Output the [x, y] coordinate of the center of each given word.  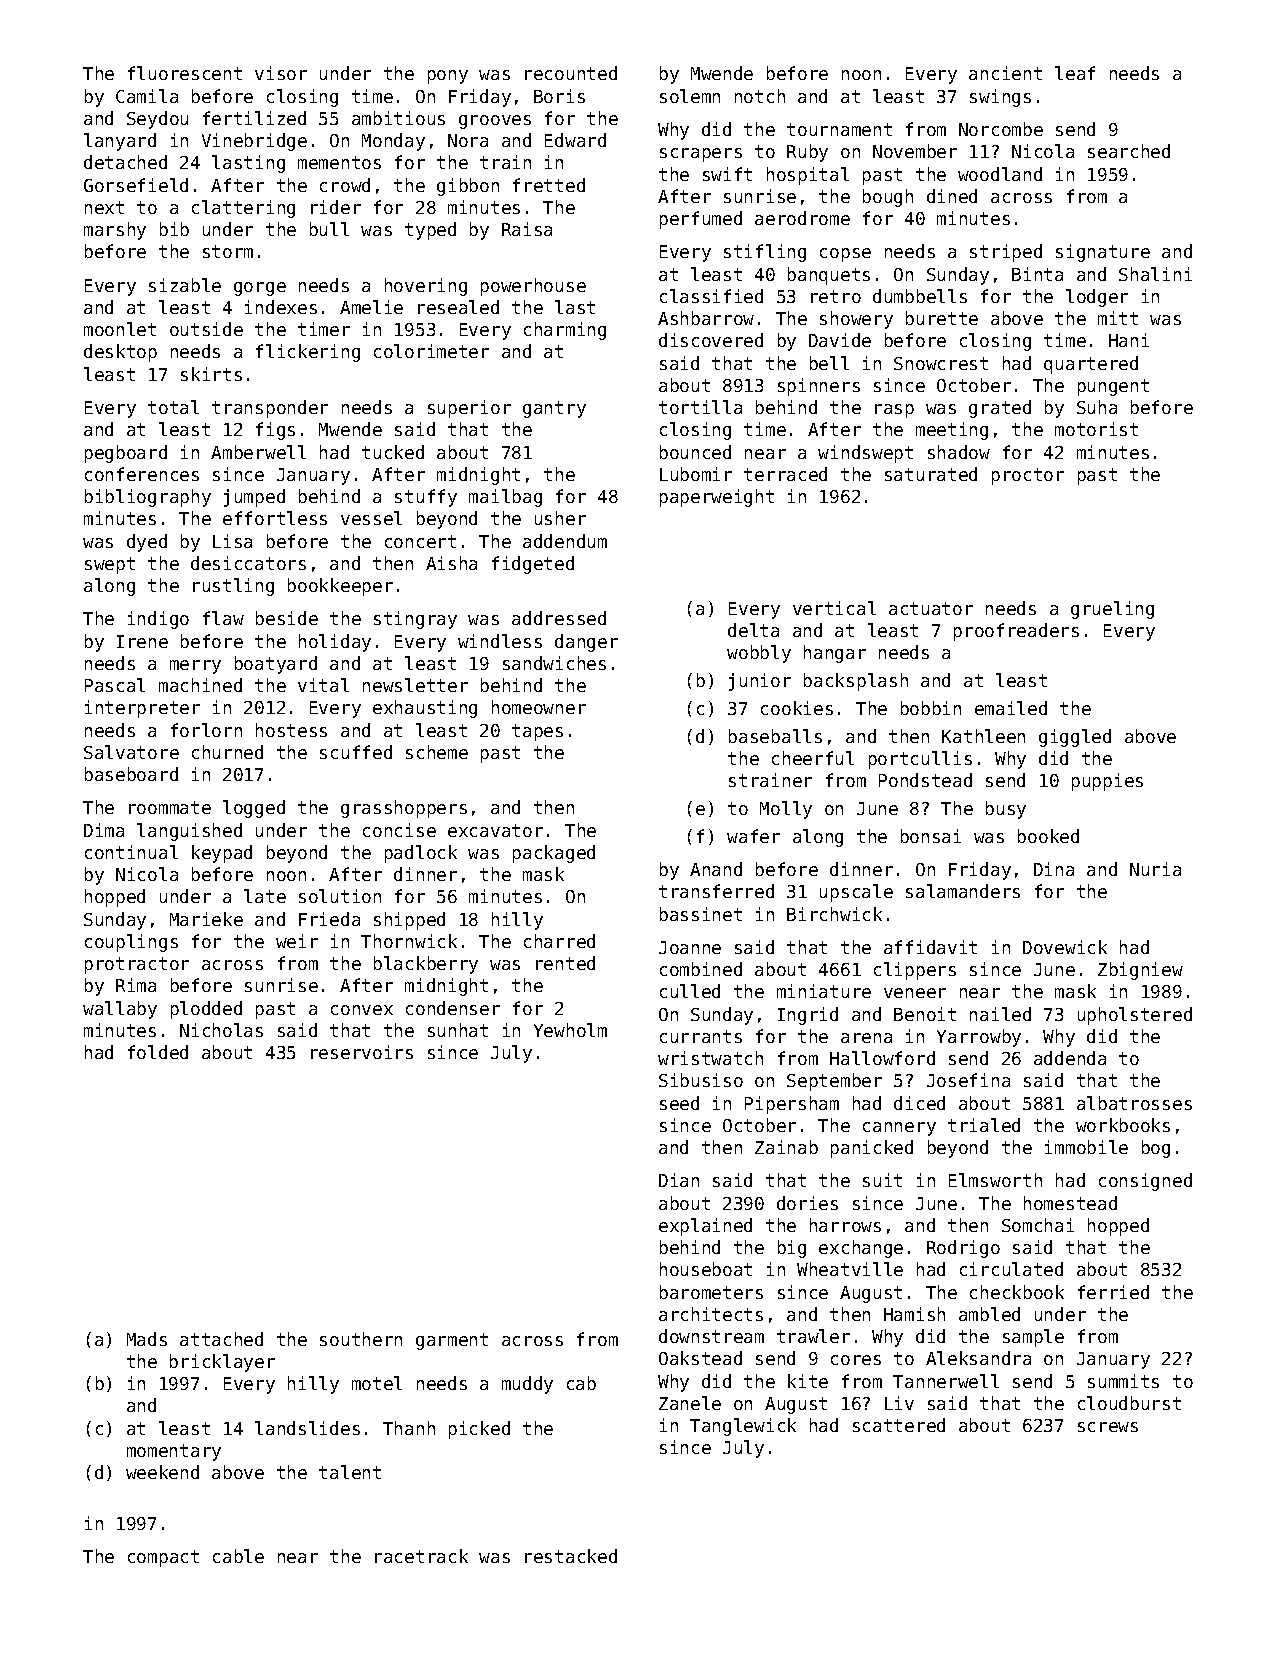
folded [158, 1052]
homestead [1070, 1203]
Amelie [371, 307]
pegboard [126, 454]
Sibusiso [701, 1080]
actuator [931, 608]
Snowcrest [941, 363]
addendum [565, 541]
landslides [307, 1428]
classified [711, 296]
